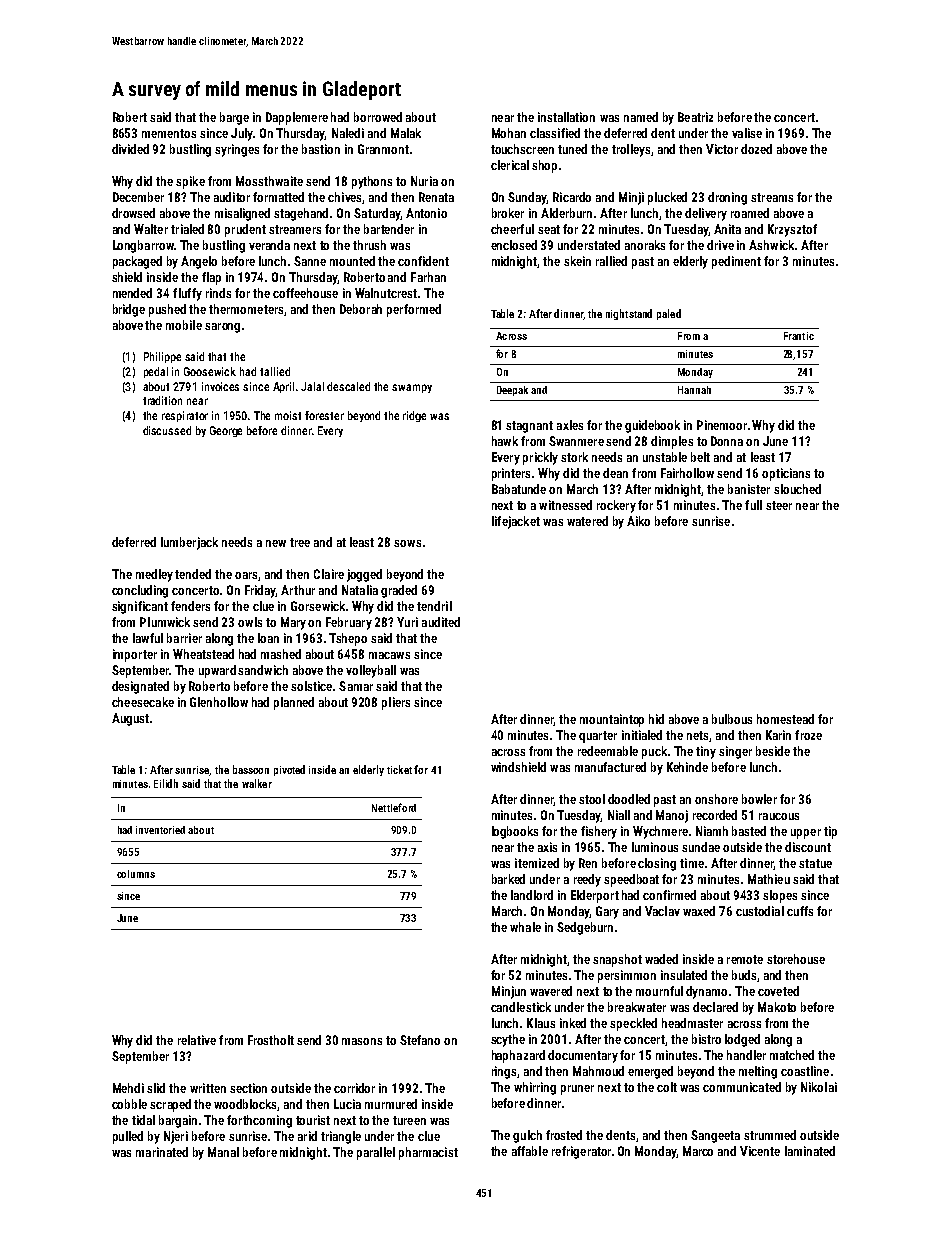 The image size is (952, 1233). What do you see at coordinates (656, 719) in the screenshot?
I see `hid` at bounding box center [656, 719].
